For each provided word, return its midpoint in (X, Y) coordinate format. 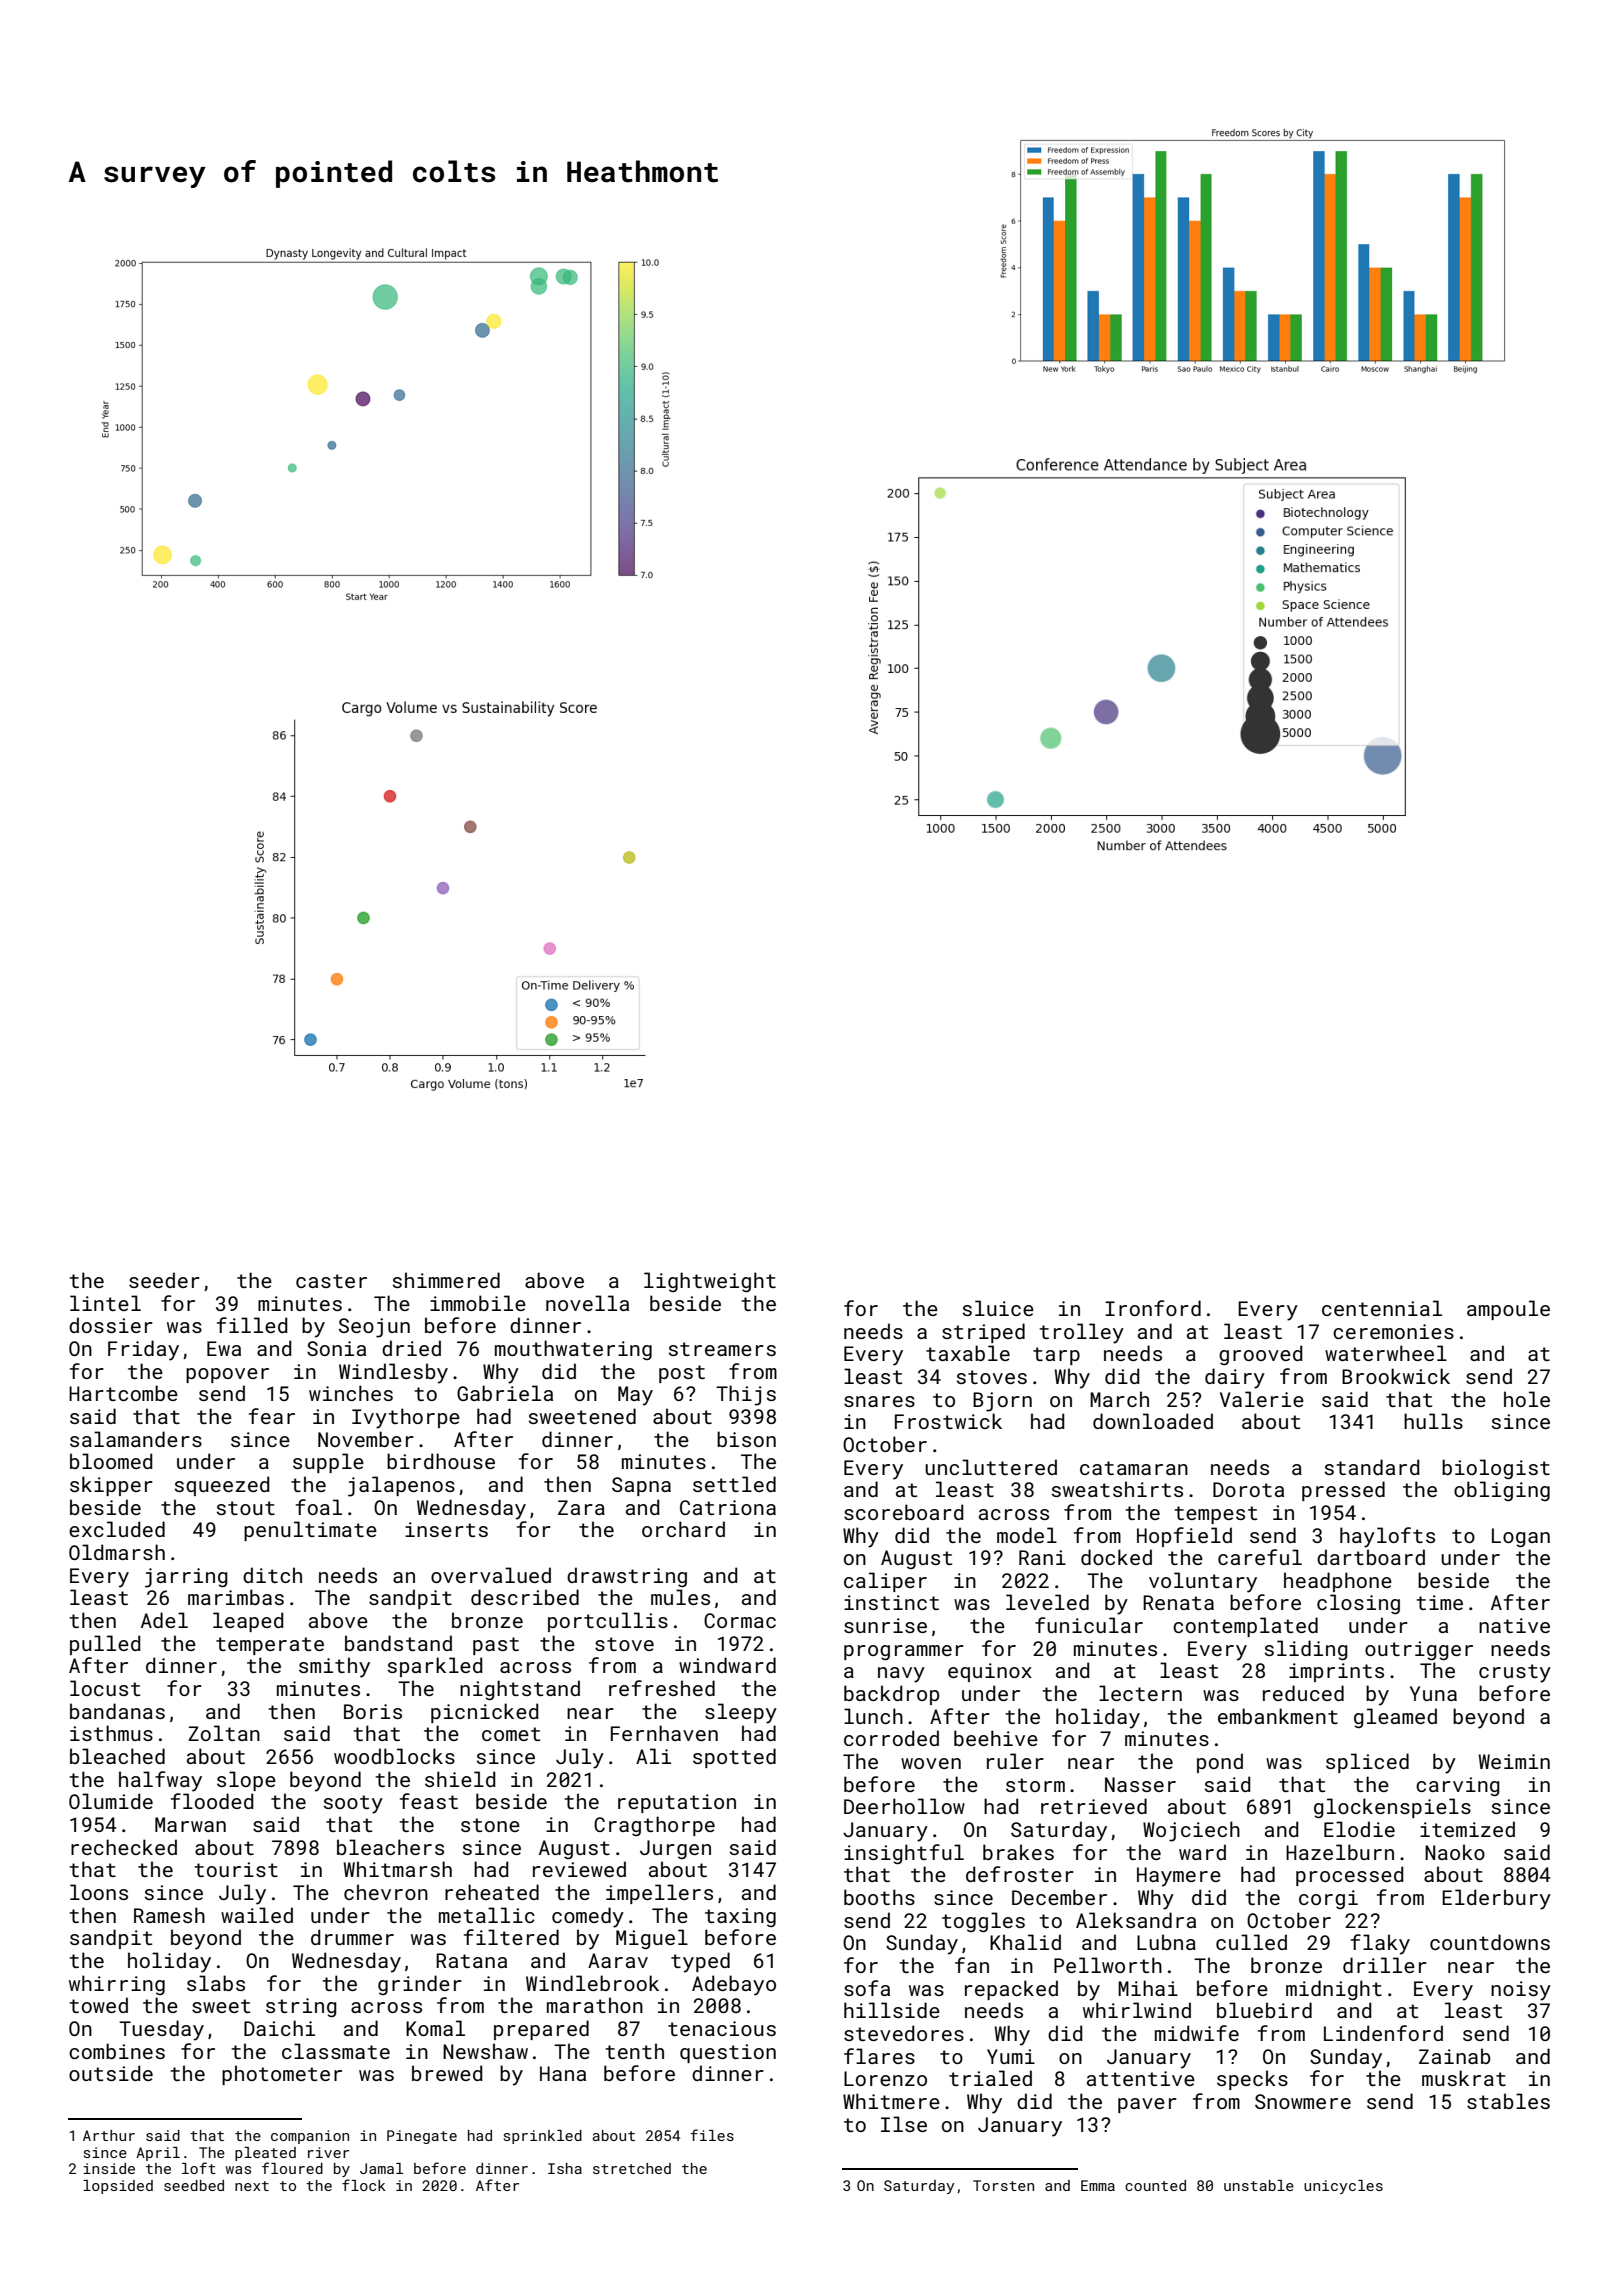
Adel (164, 1620)
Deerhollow (904, 1806)
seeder (164, 1280)
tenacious (722, 2028)
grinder (420, 1985)
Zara (581, 1507)
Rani (1042, 1557)
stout (246, 1508)
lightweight (710, 1282)
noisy (1521, 1991)
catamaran (1134, 1468)
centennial (1382, 1308)
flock (364, 2185)
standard (1372, 1467)
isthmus (111, 1733)
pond (1220, 1763)
